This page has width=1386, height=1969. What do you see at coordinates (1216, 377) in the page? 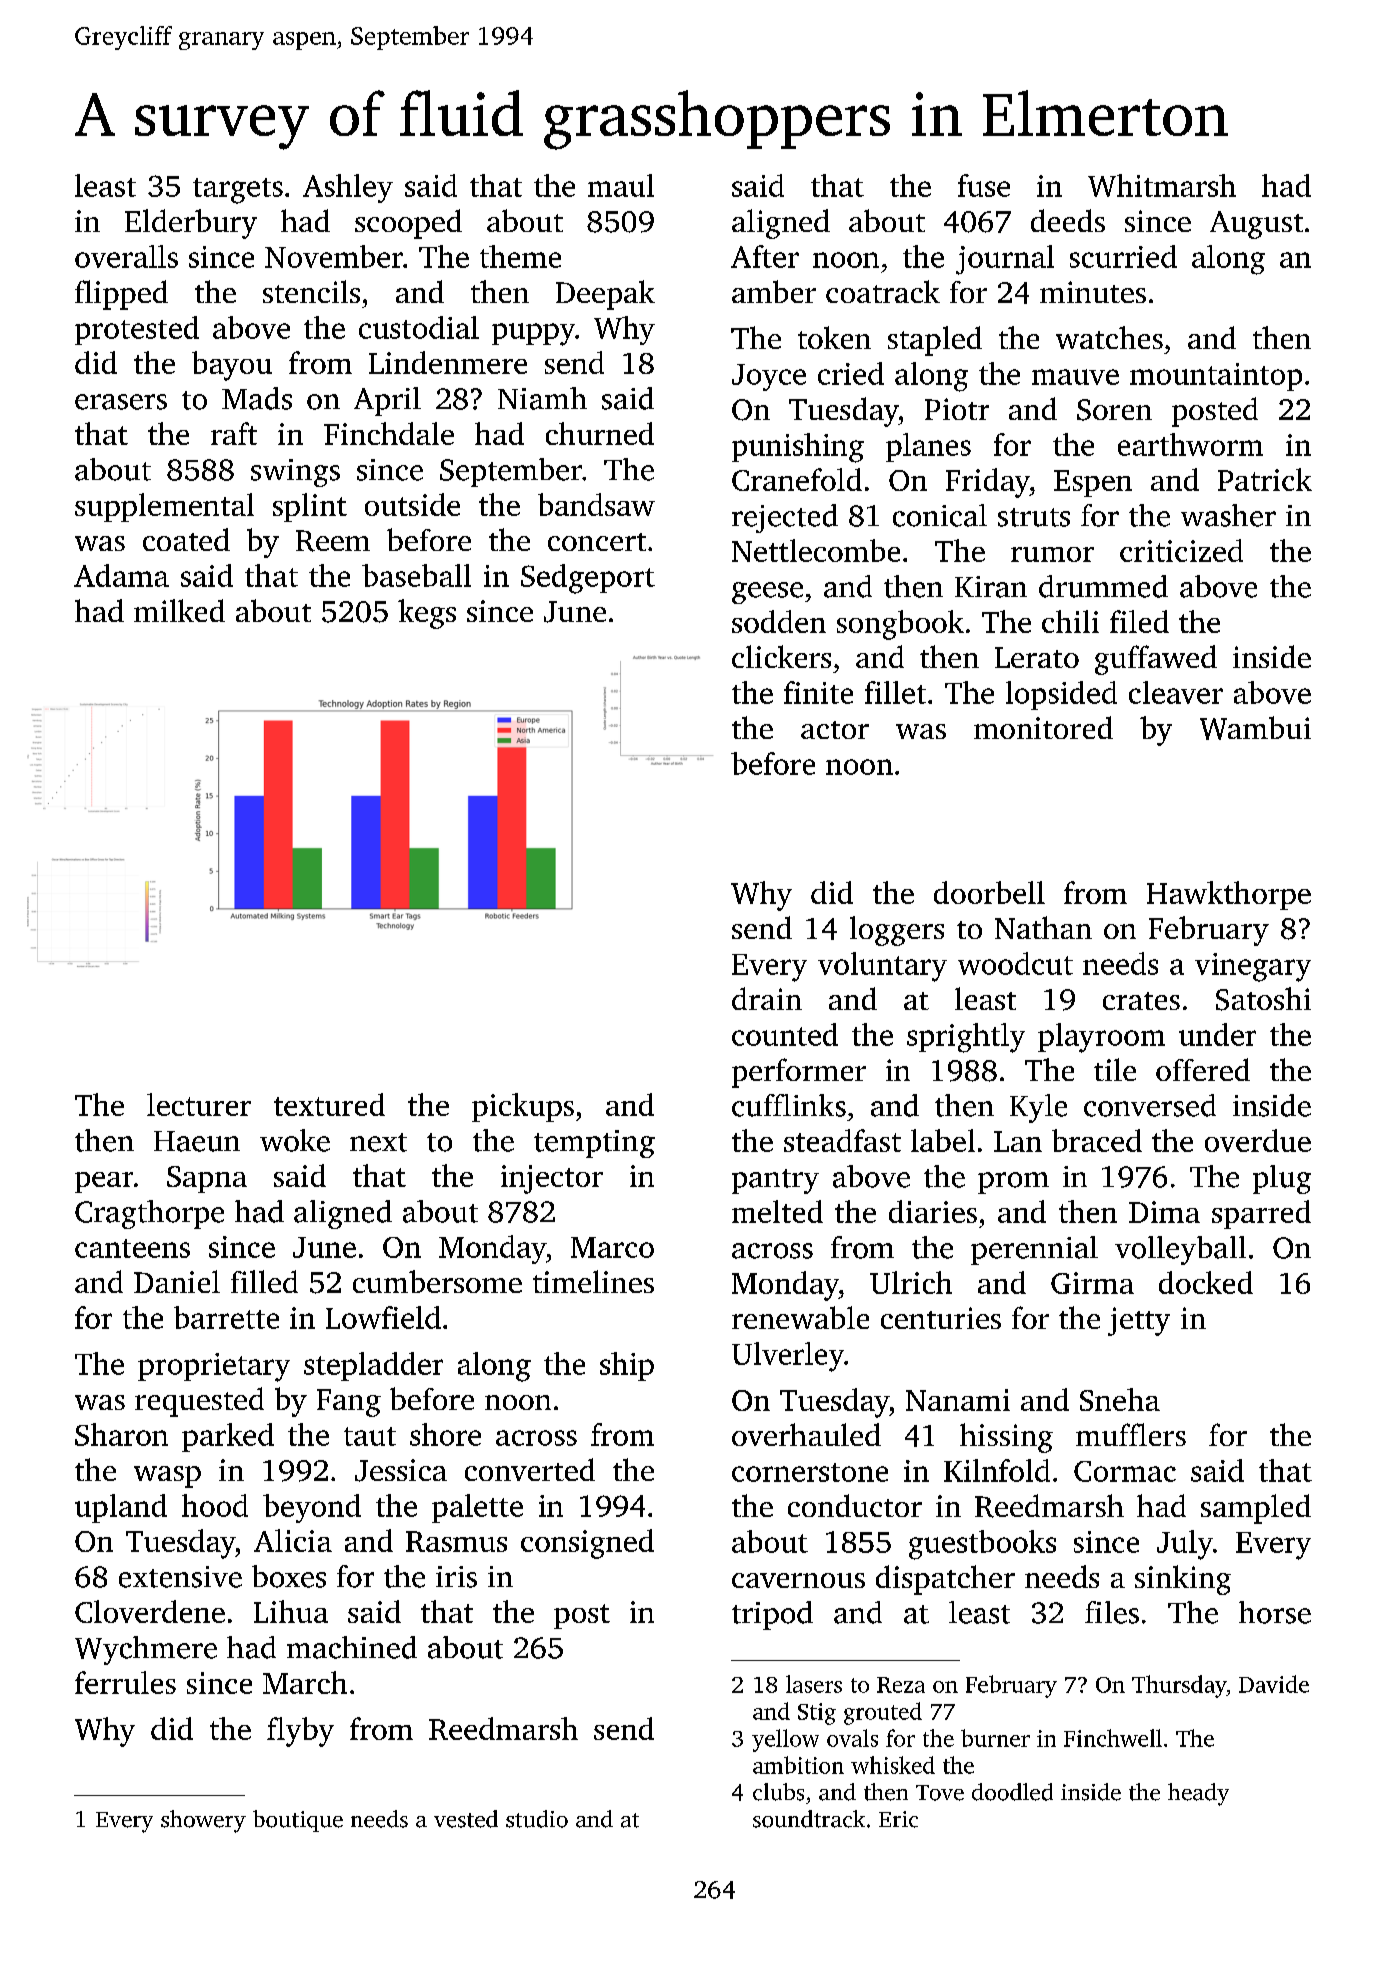
I see `mountaintop` at bounding box center [1216, 377].
